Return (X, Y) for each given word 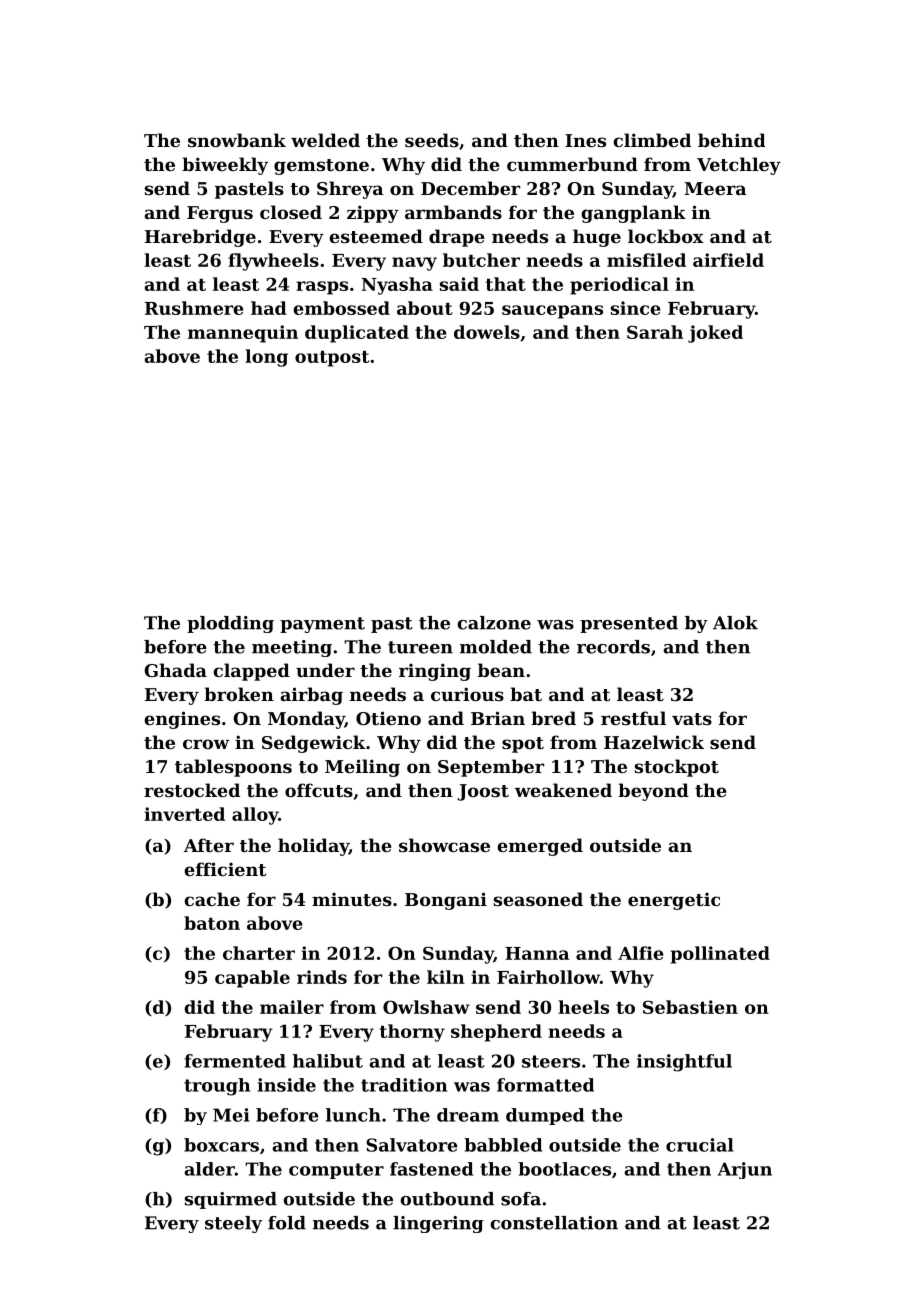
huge (597, 238)
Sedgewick (313, 744)
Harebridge (200, 238)
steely (233, 1224)
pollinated (720, 955)
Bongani (446, 901)
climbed (652, 140)
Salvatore (412, 1145)
